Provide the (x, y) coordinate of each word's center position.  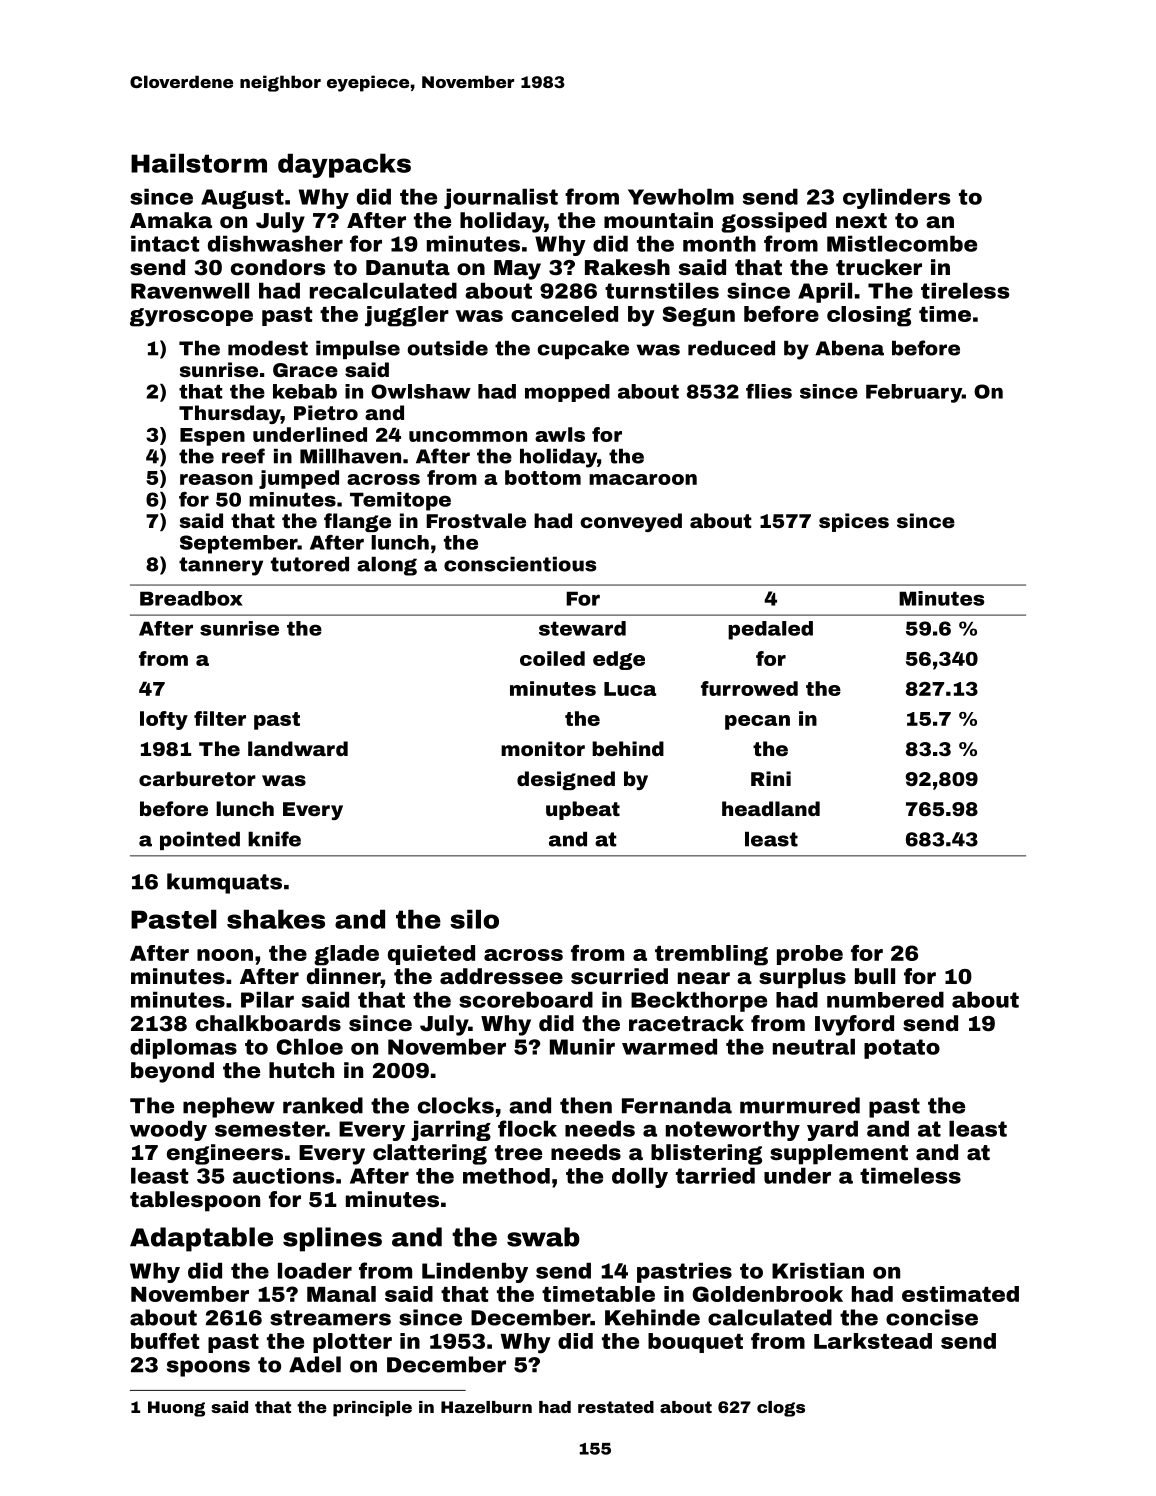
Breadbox (191, 598)
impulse (358, 350)
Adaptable (201, 1239)
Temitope (400, 501)
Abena (849, 348)
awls (560, 434)
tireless (965, 290)
